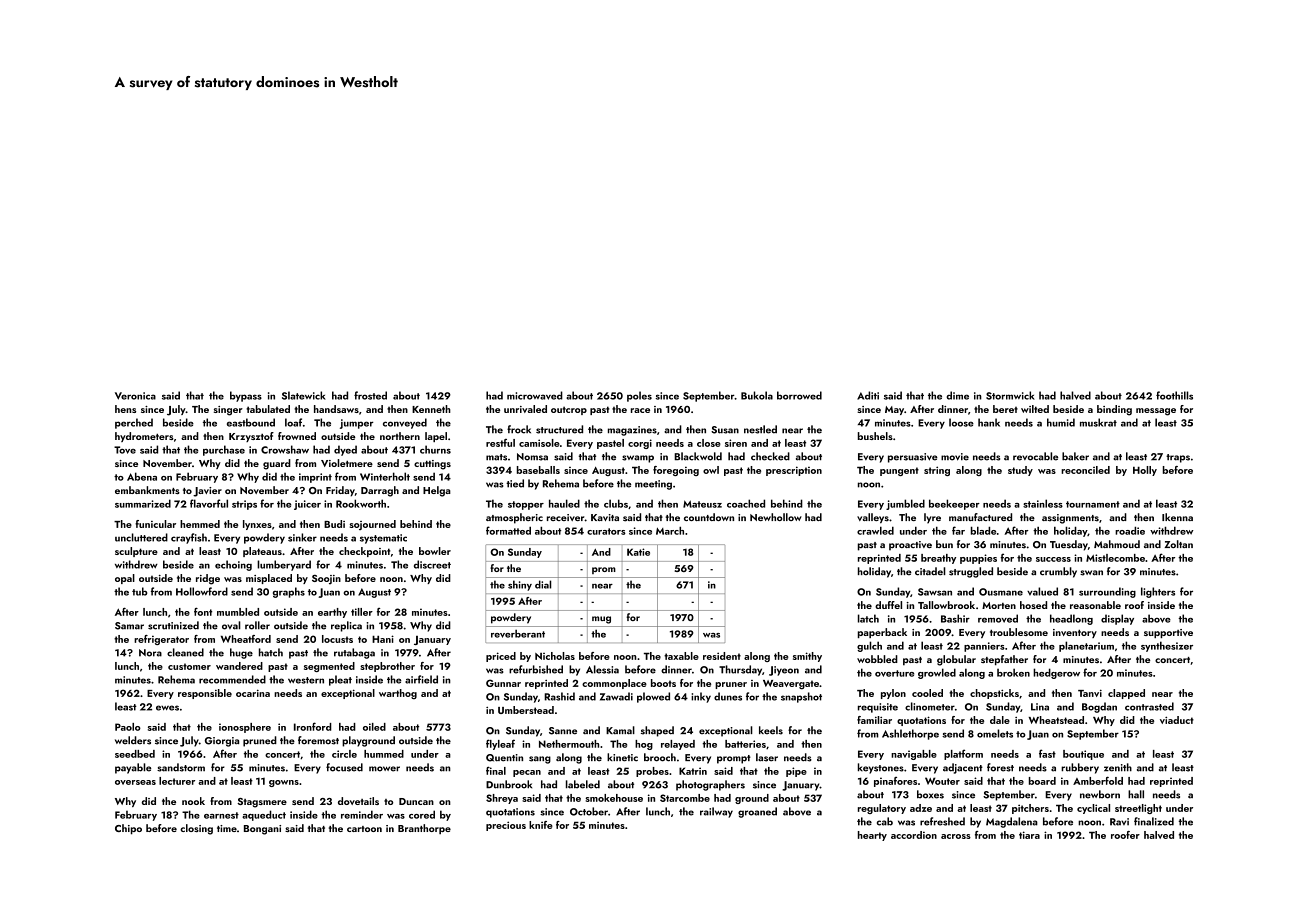  I want to click on zenith, so click(1118, 767).
